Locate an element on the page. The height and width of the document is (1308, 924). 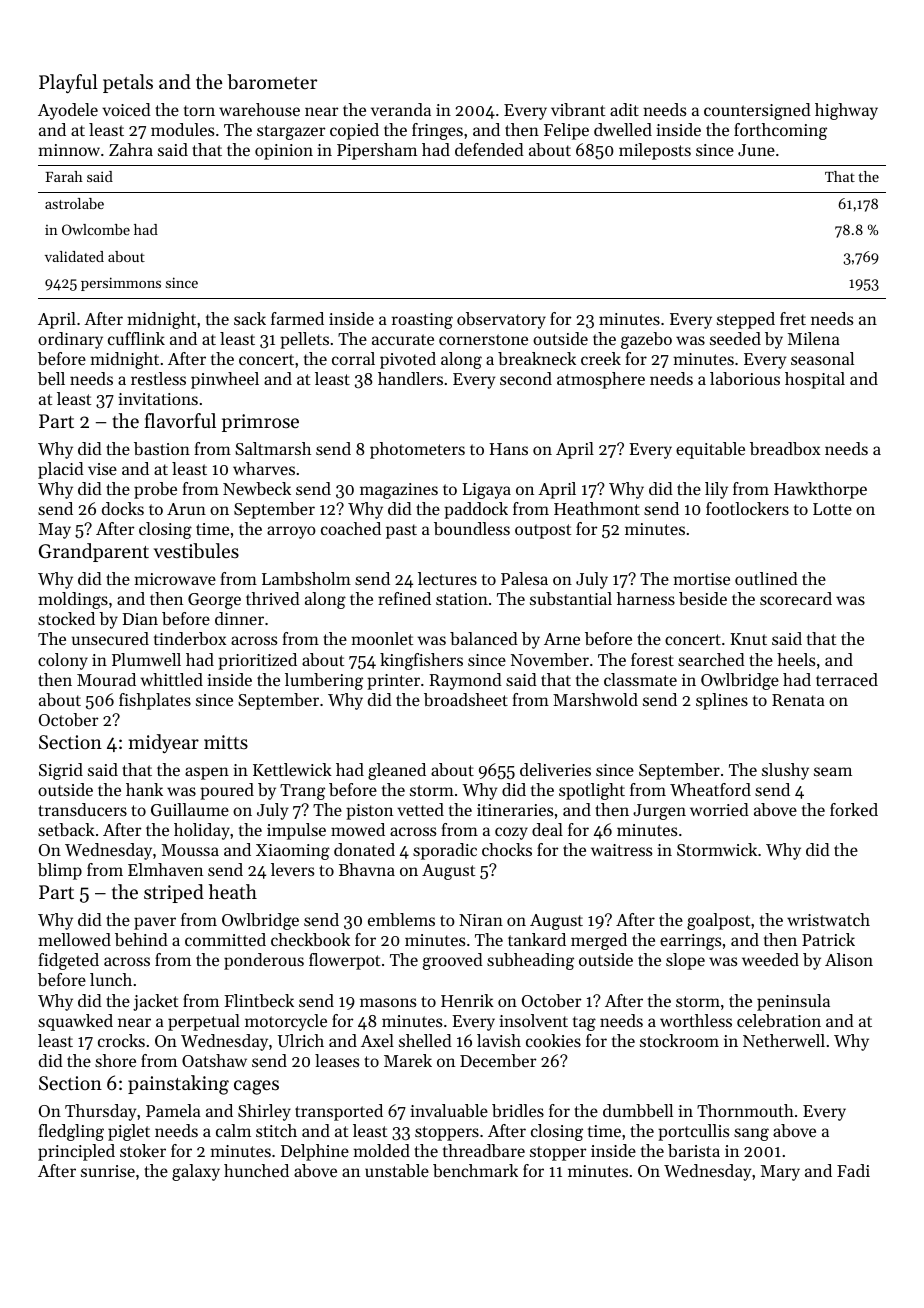
hospital is located at coordinates (815, 380).
